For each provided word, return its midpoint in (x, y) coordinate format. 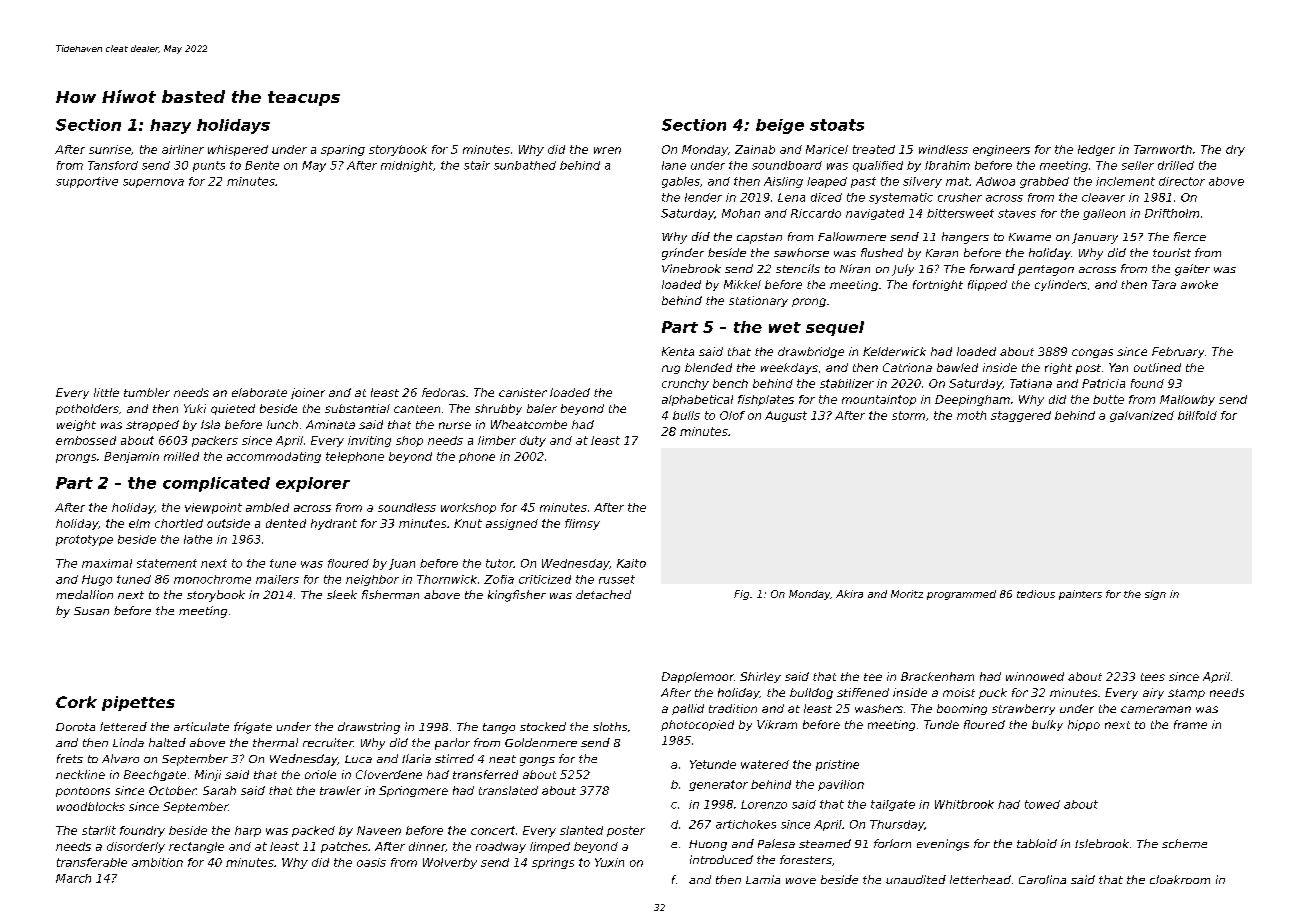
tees (1153, 677)
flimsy (582, 524)
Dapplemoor (698, 677)
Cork (76, 702)
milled (181, 456)
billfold (1197, 415)
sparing (343, 150)
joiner (308, 393)
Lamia (763, 879)
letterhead (980, 879)
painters (1080, 595)
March (73, 878)
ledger (1096, 150)
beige (780, 126)
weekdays (789, 368)
